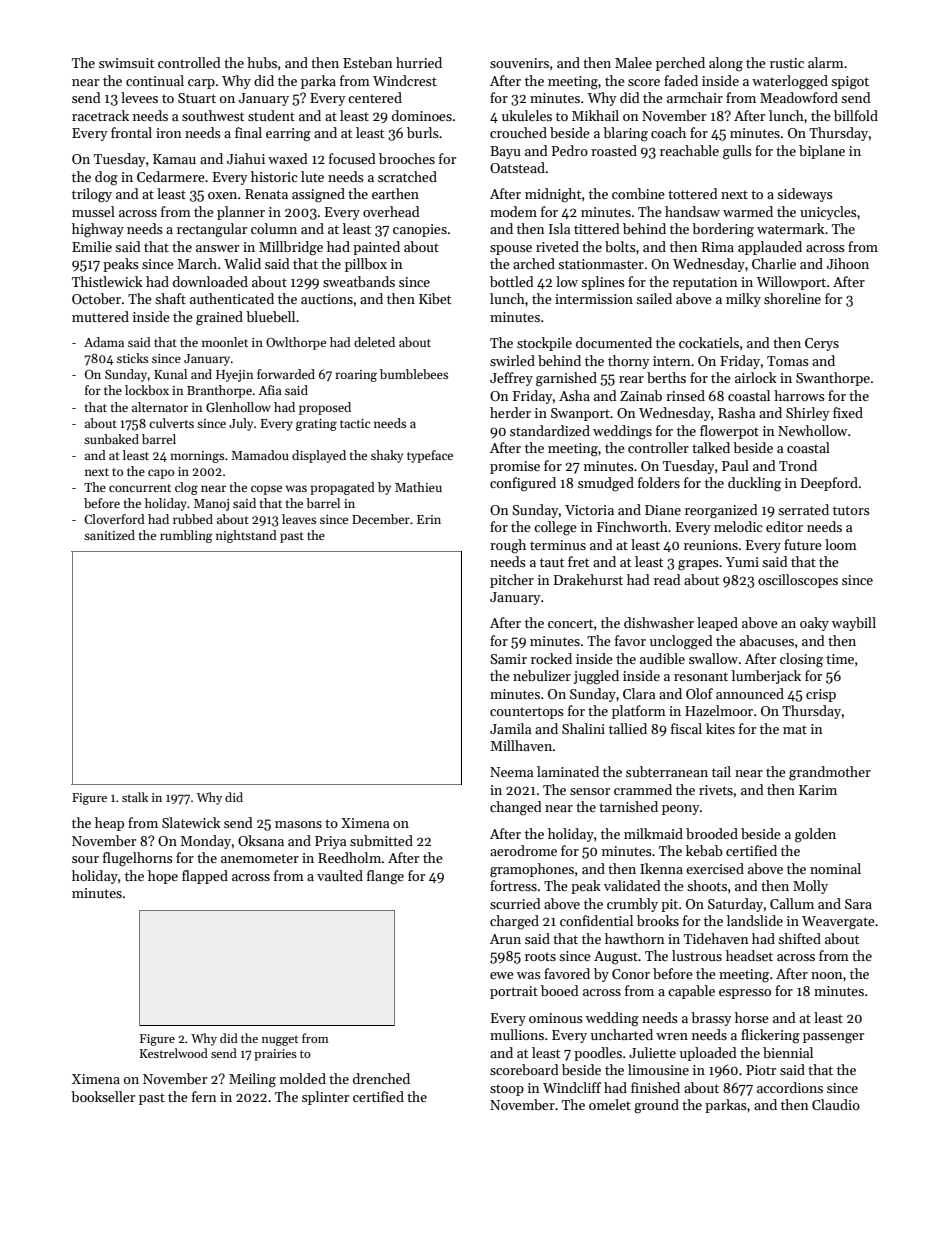  I want to click on stalk, so click(135, 797).
